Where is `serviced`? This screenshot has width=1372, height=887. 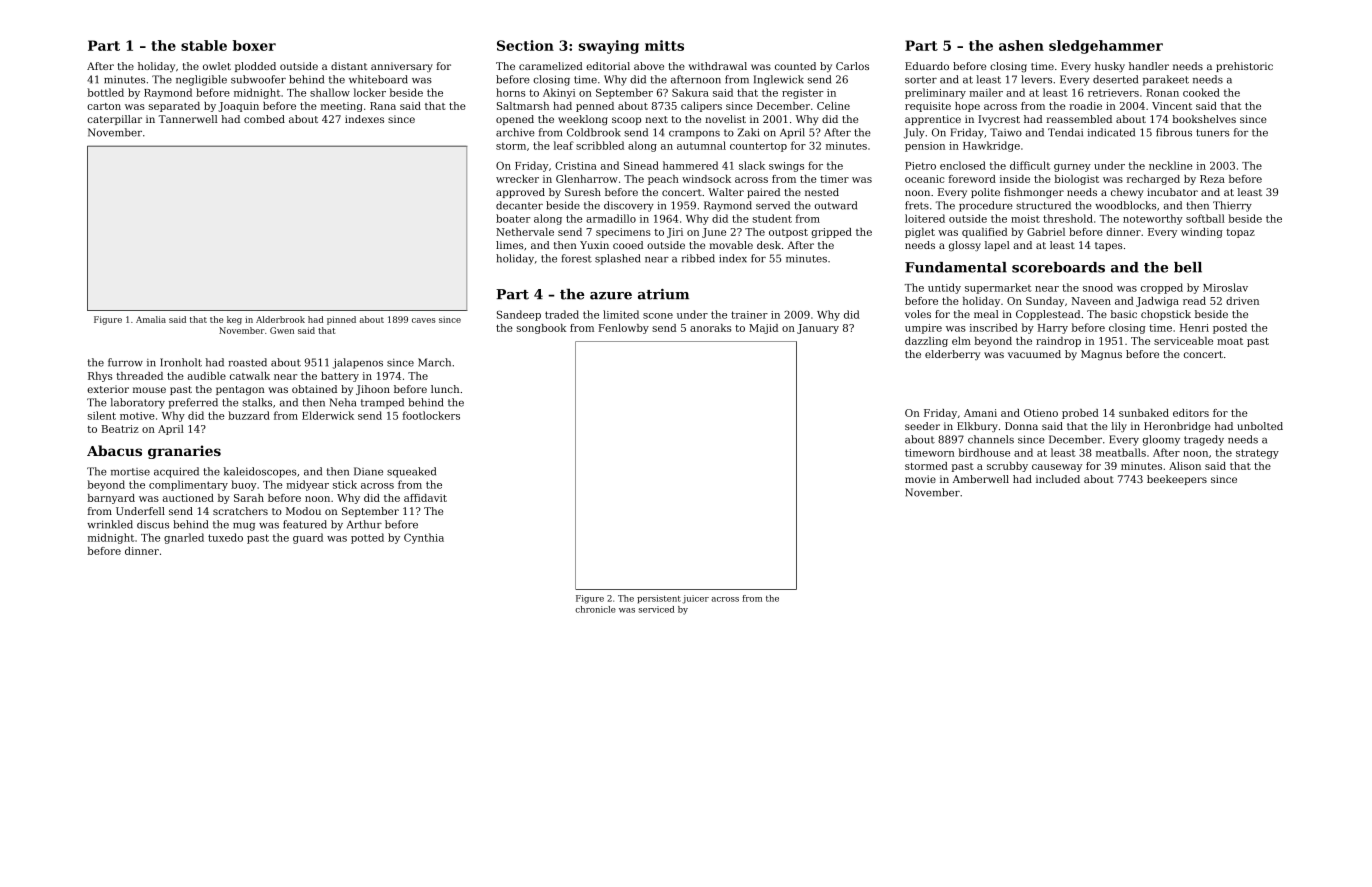
serviced is located at coordinates (656, 609).
